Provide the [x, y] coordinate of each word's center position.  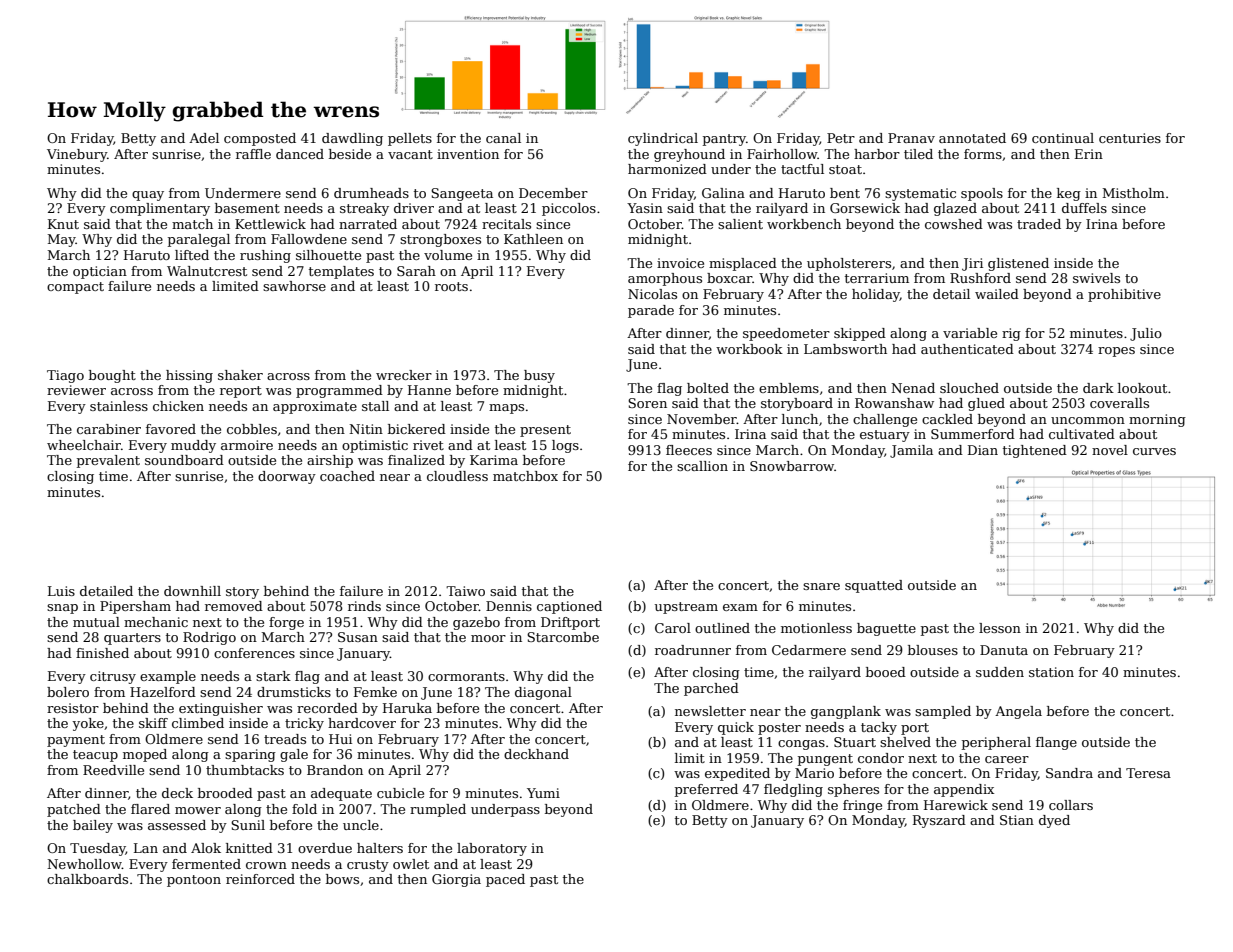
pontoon [194, 881]
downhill [192, 591]
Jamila [911, 451]
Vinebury [77, 155]
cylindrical [663, 139]
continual [1063, 138]
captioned [569, 607]
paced [505, 880]
